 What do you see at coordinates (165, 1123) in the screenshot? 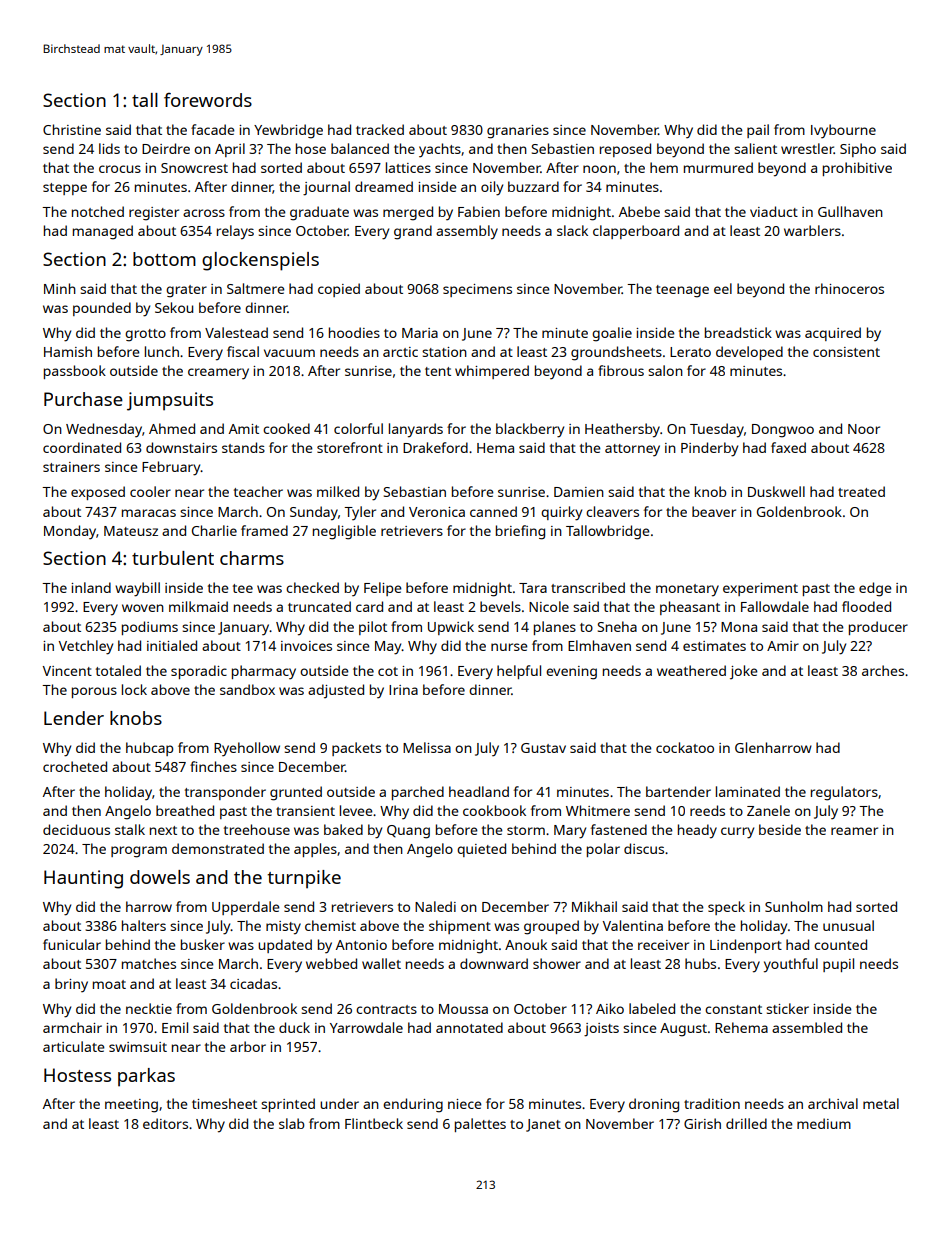
I see `editors` at bounding box center [165, 1123].
